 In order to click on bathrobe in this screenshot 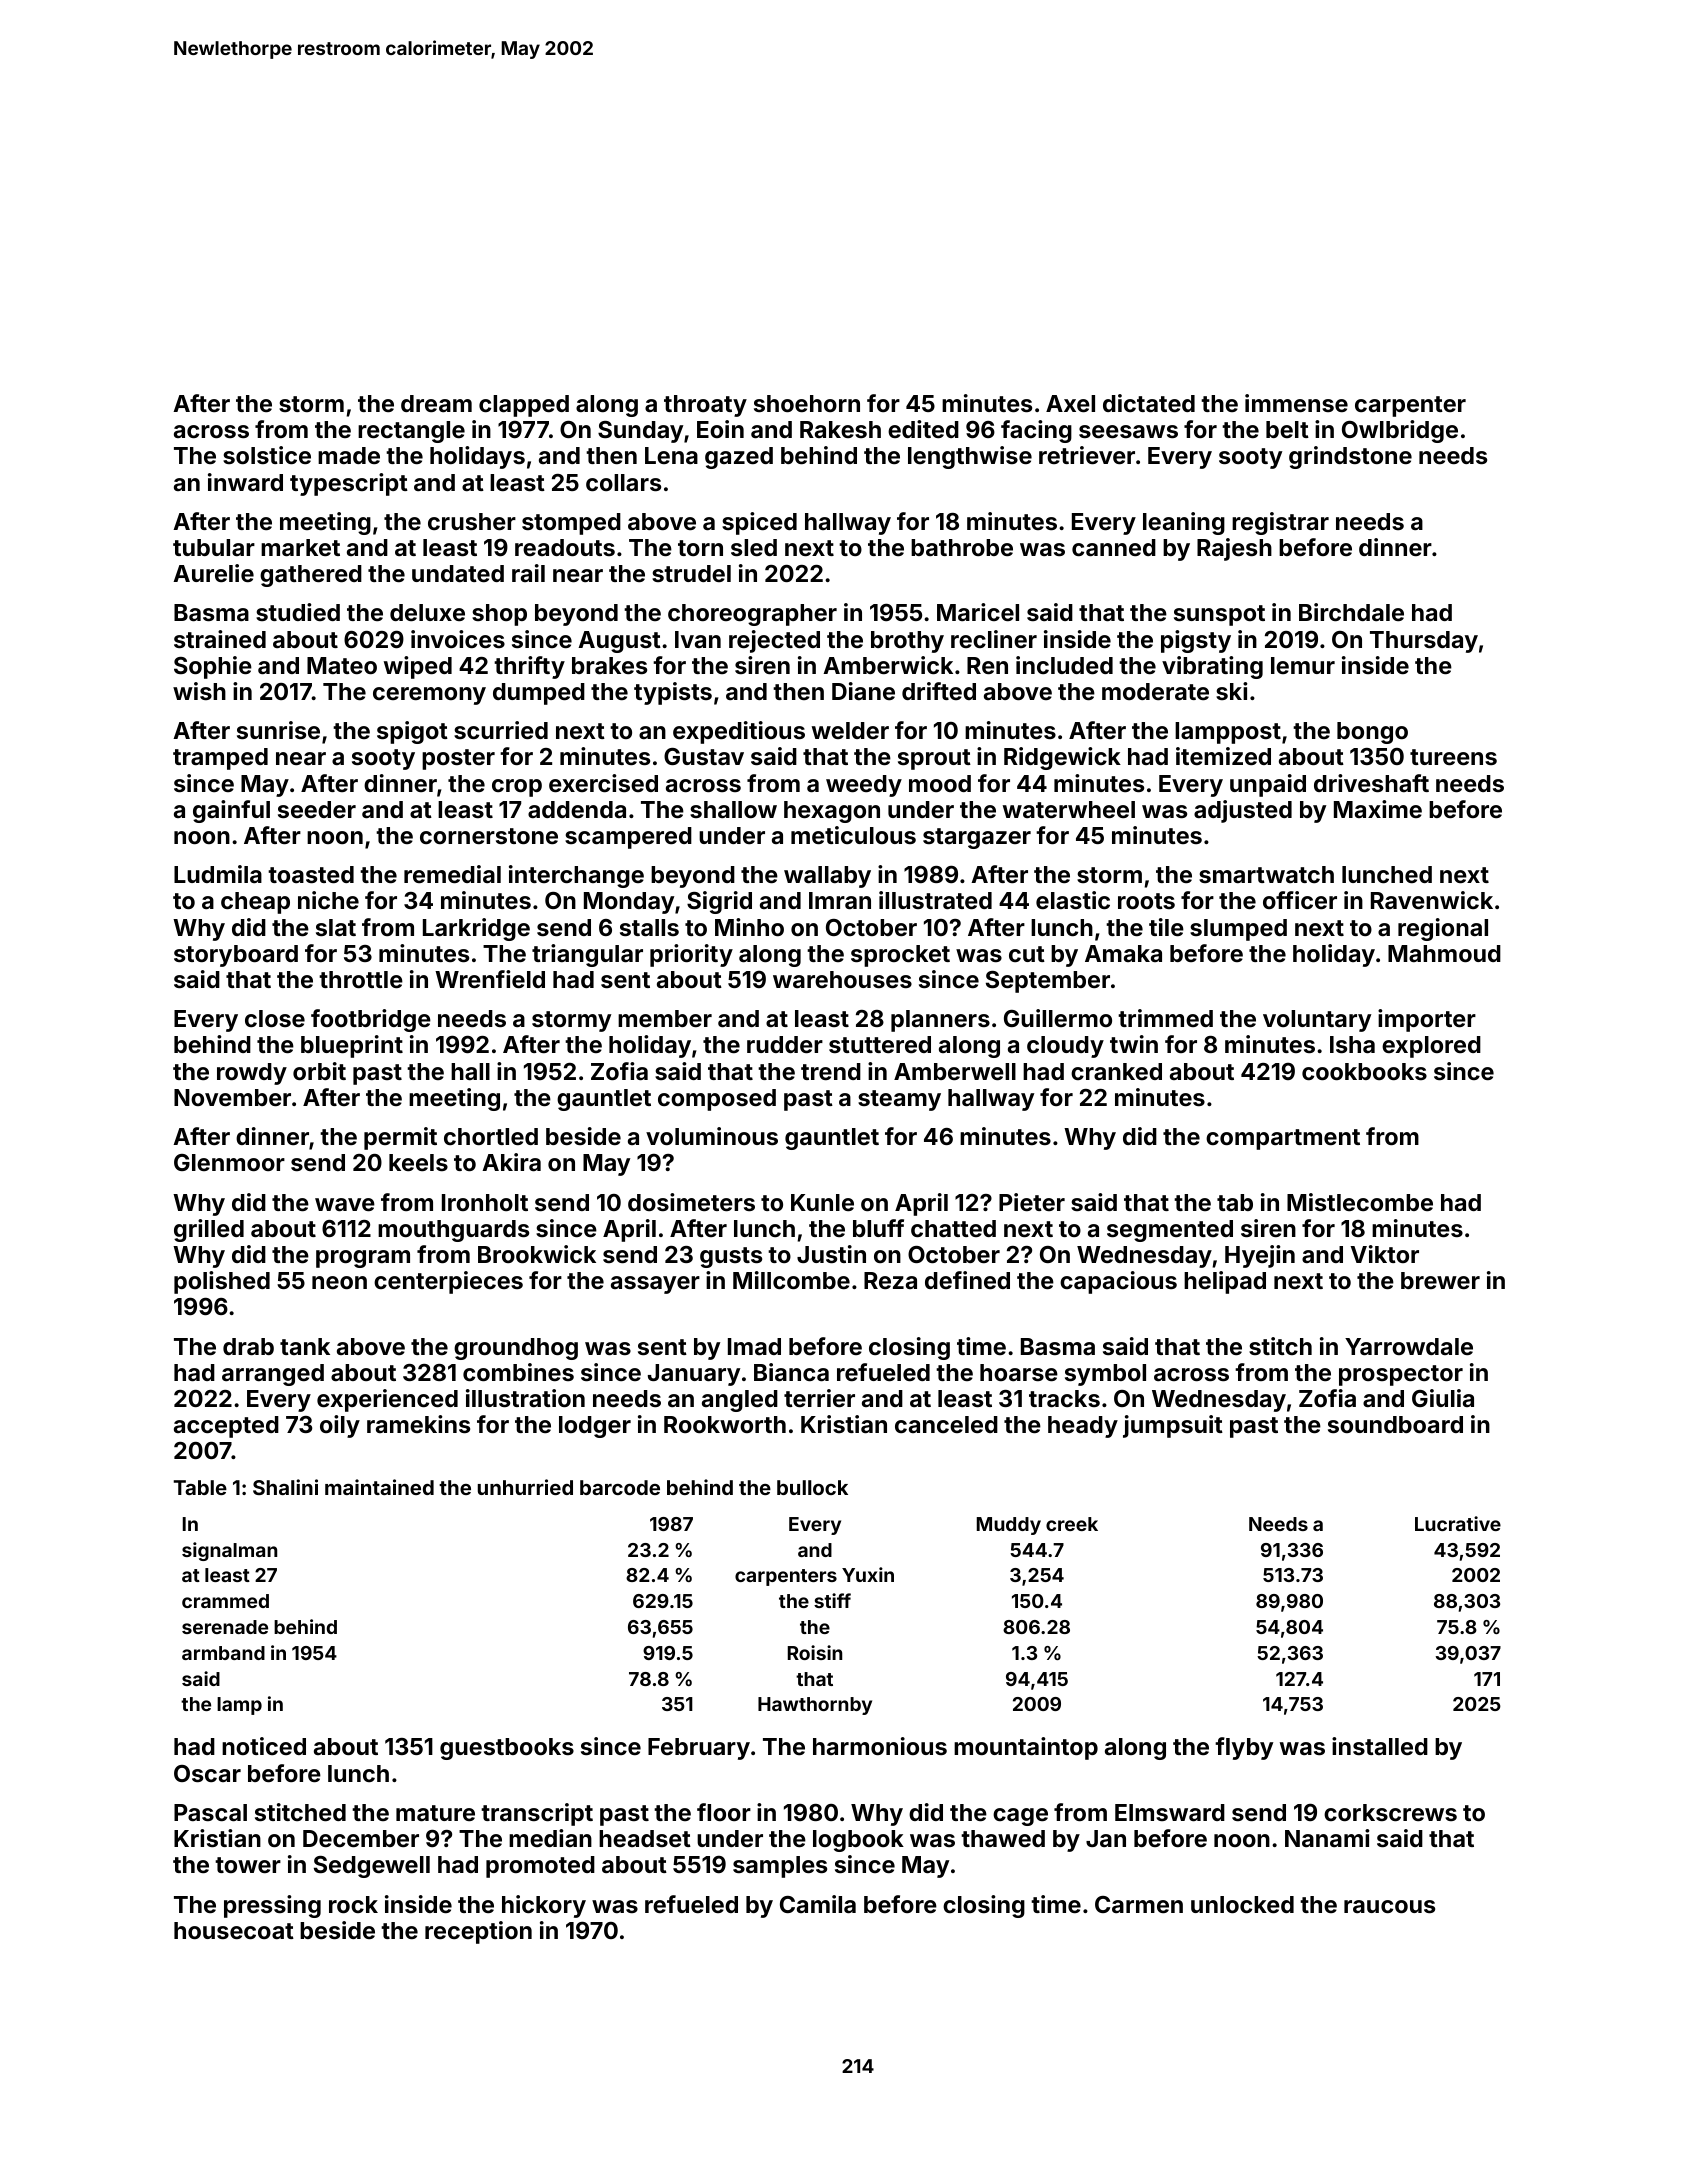, I will do `click(962, 547)`.
